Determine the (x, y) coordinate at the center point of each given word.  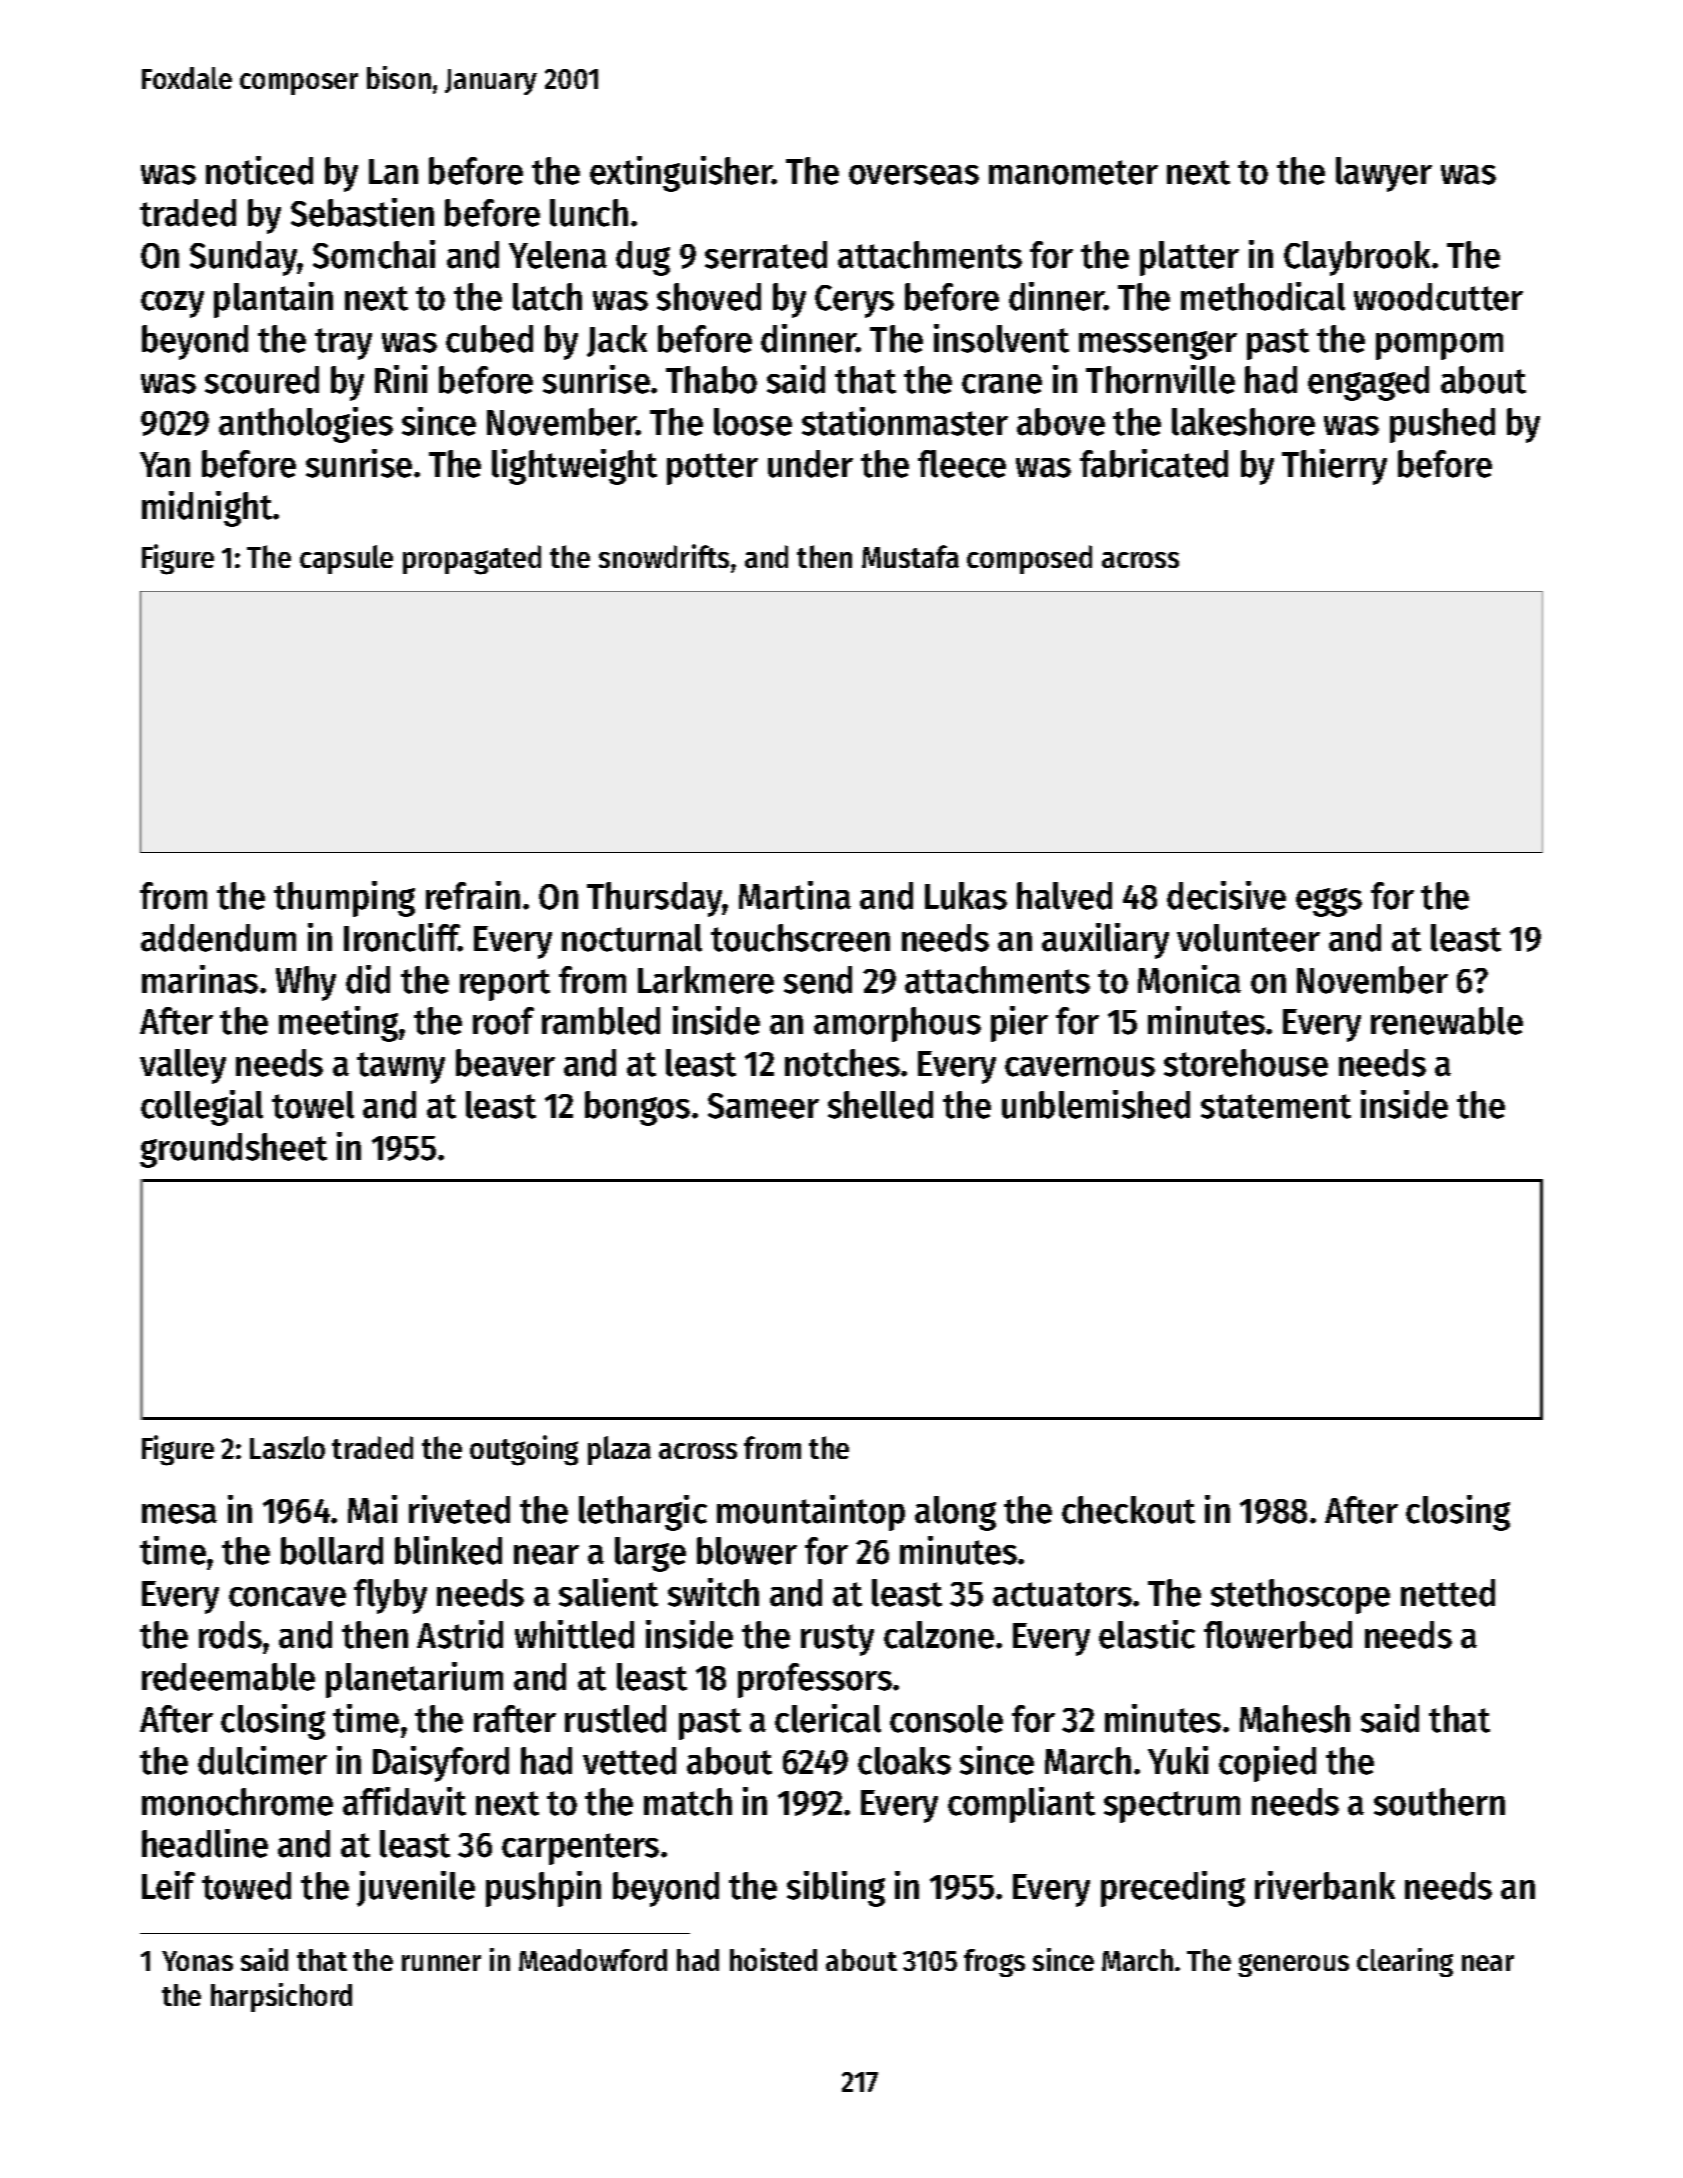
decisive (1226, 895)
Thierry (1334, 467)
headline (205, 1843)
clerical (828, 1718)
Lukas (966, 896)
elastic (1147, 1634)
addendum (218, 938)
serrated (766, 255)
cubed (489, 339)
